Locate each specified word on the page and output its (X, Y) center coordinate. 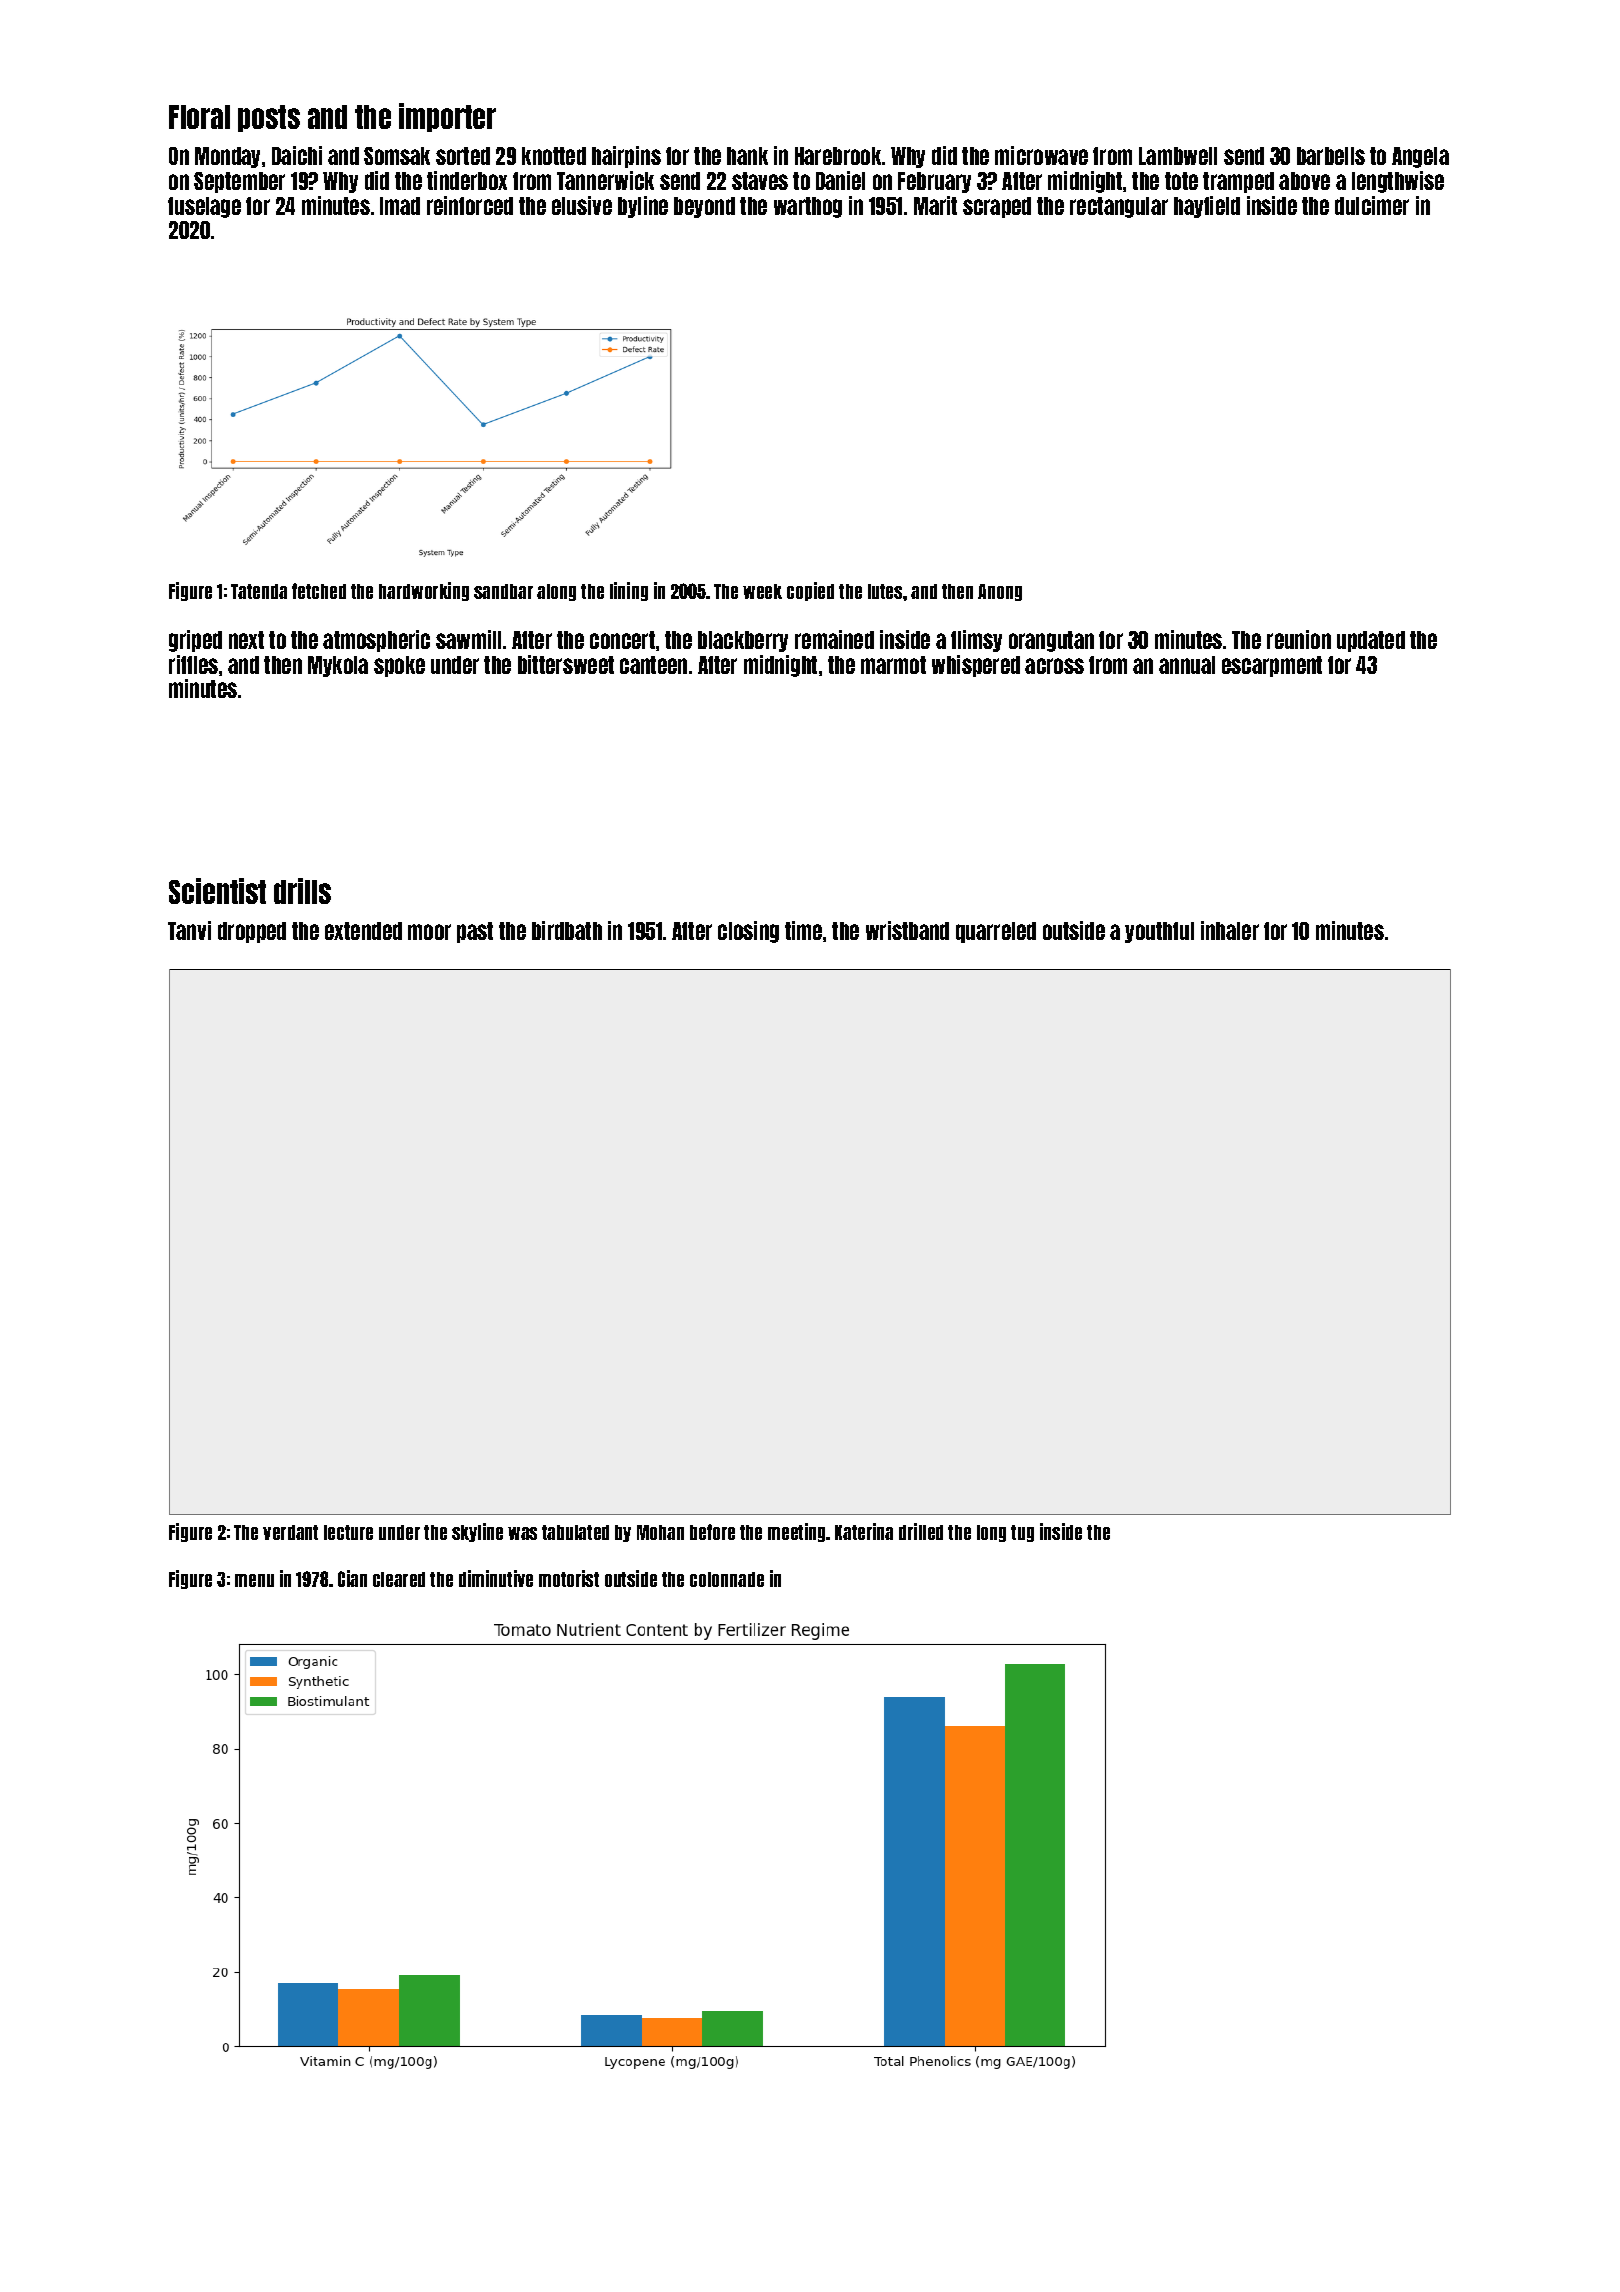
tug (1022, 1533)
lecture (348, 1532)
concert (622, 640)
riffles (193, 664)
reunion (1299, 639)
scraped (997, 207)
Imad (400, 206)
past (475, 932)
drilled (921, 1531)
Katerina (864, 1531)
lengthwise (1398, 182)
